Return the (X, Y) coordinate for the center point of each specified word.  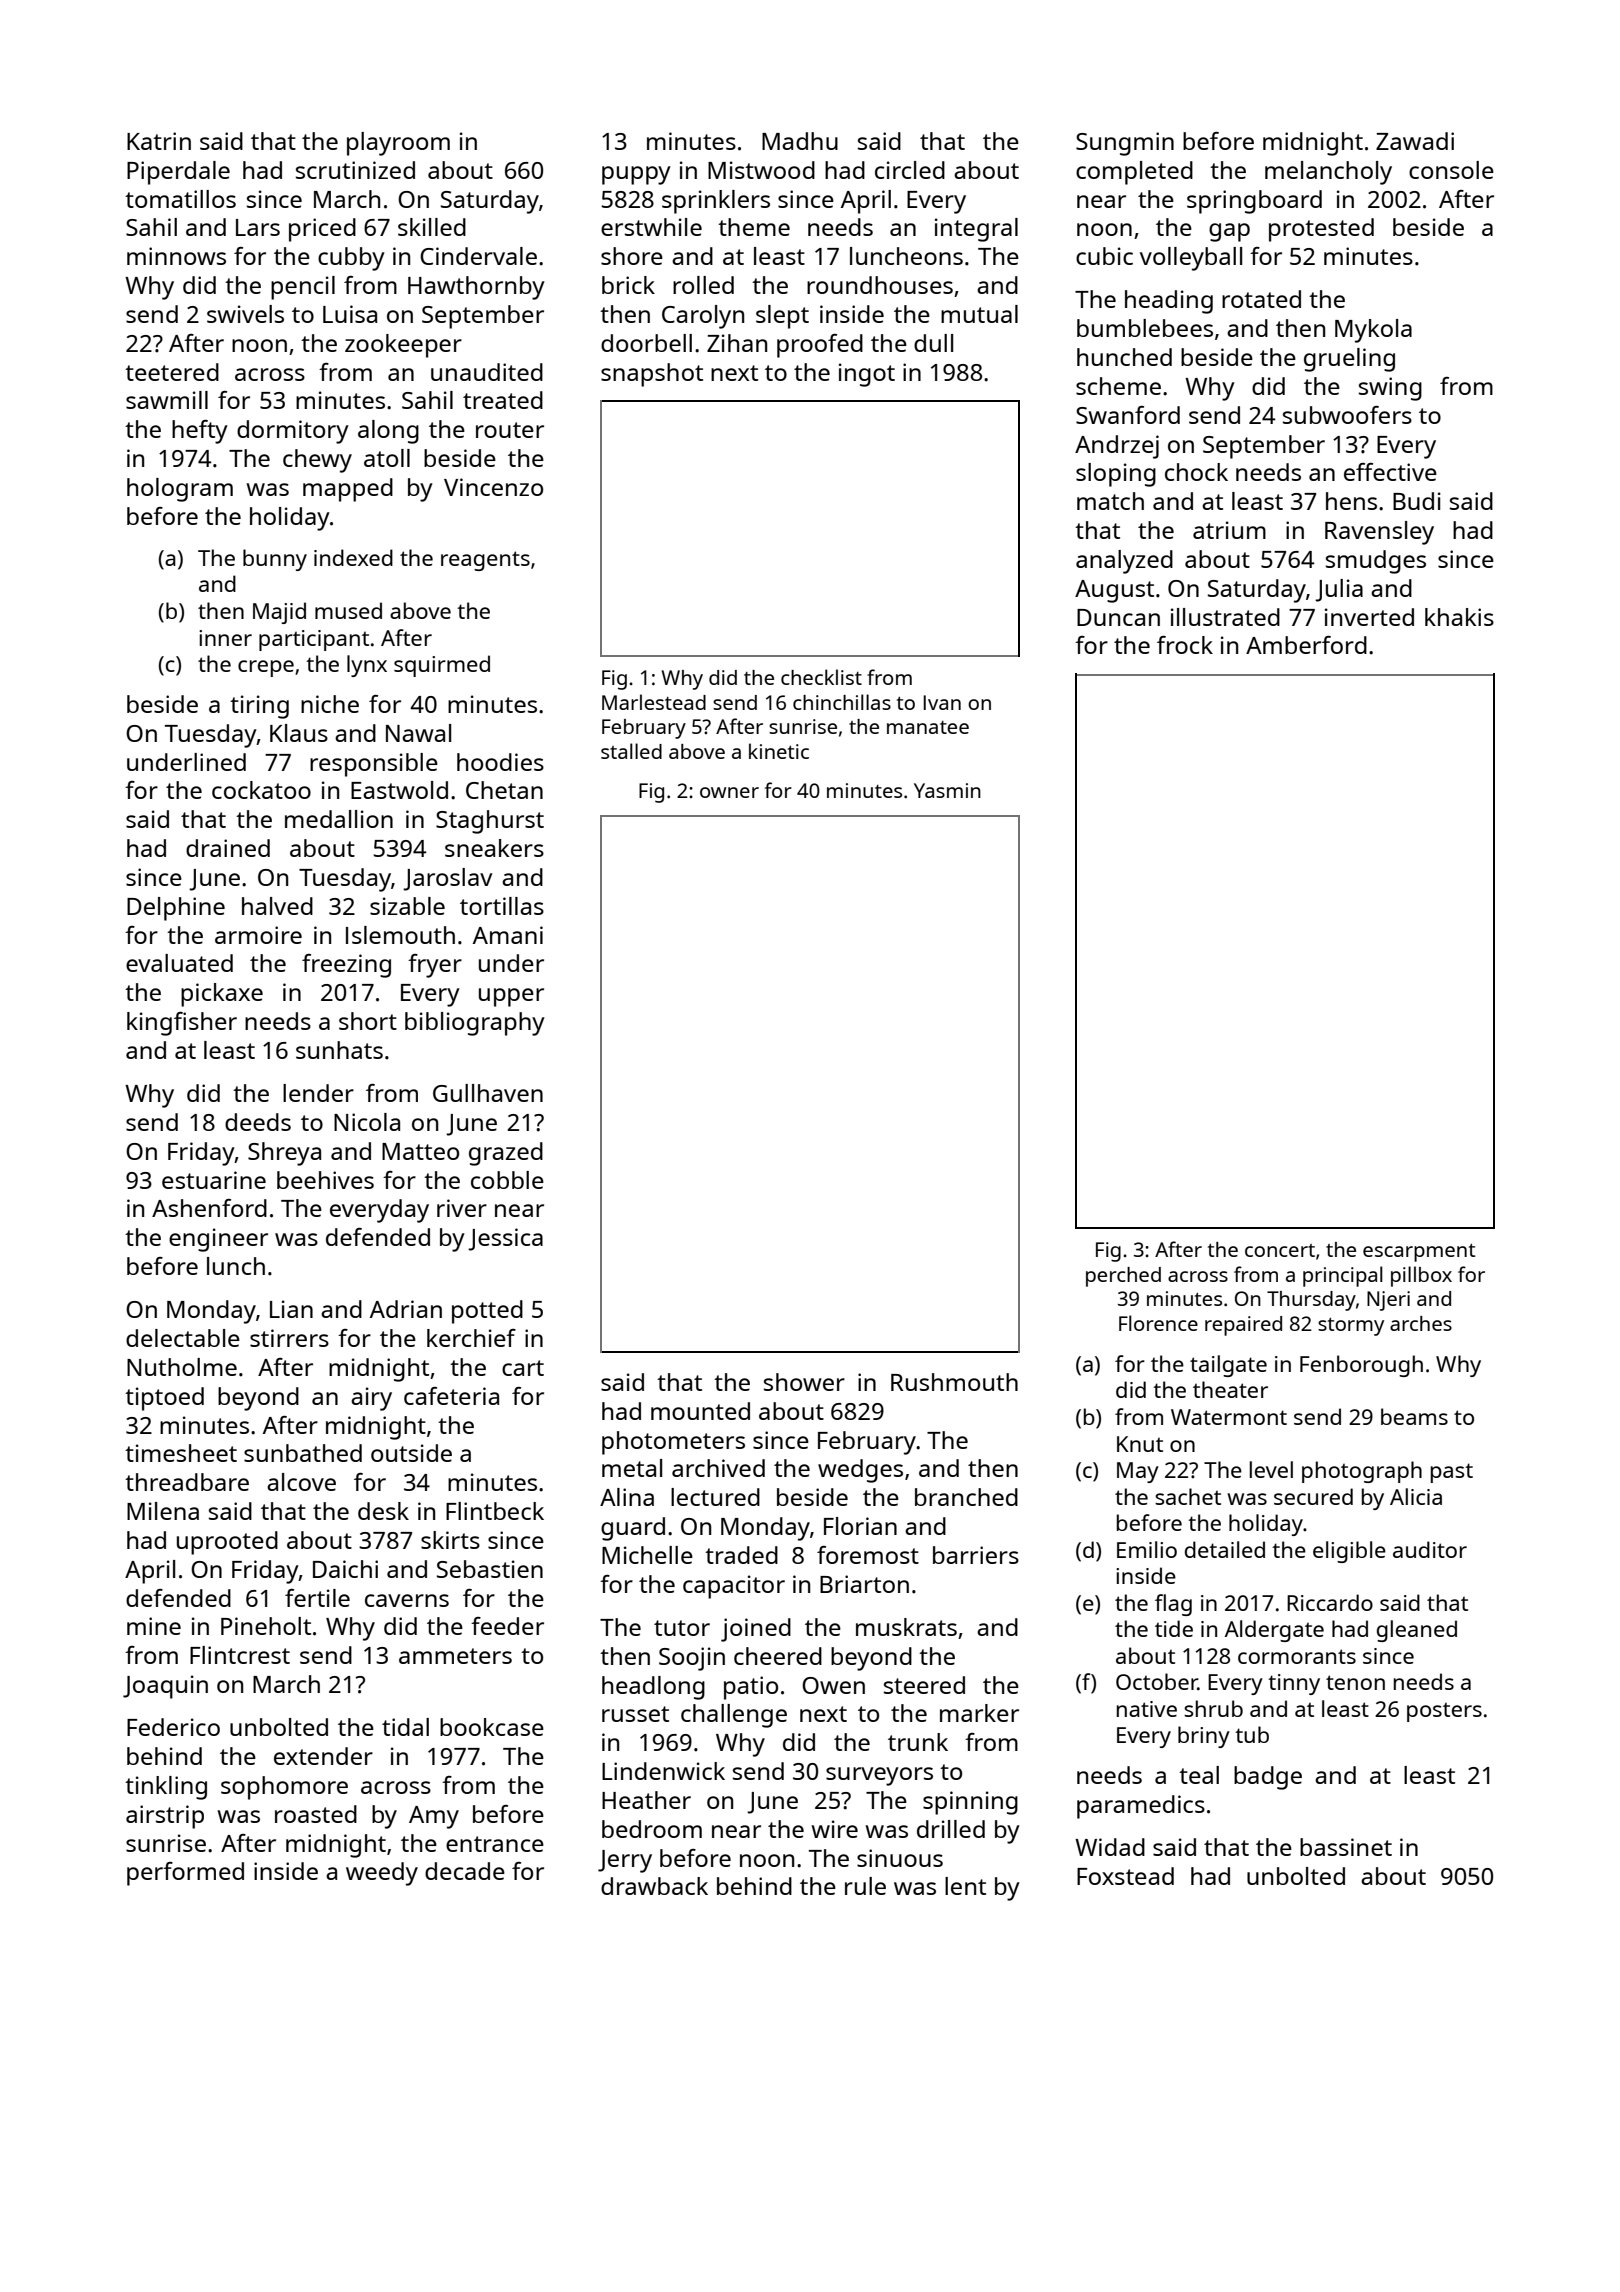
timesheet (181, 1453)
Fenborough (1361, 1366)
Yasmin (947, 790)
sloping (1116, 475)
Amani (508, 935)
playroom (398, 144)
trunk (918, 1742)
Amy (434, 1817)
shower (804, 1382)
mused (348, 610)
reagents (485, 561)
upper (511, 997)
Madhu (800, 141)
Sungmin (1125, 144)
